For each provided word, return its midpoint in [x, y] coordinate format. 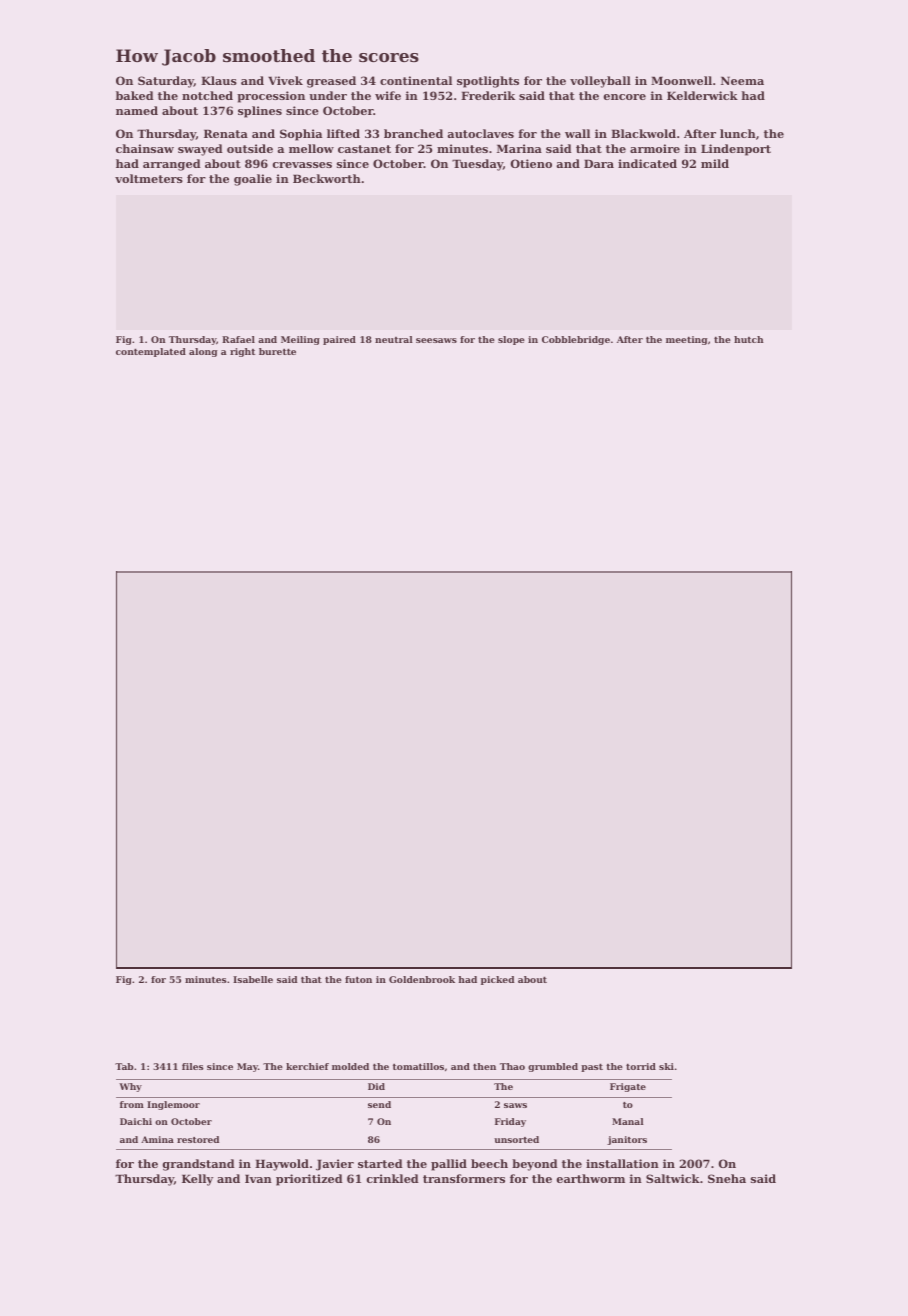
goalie [253, 180]
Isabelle [253, 979]
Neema [742, 80]
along [203, 352]
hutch [749, 339]
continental [416, 80]
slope [511, 340]
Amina [157, 1139]
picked [497, 980]
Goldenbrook [422, 979]
